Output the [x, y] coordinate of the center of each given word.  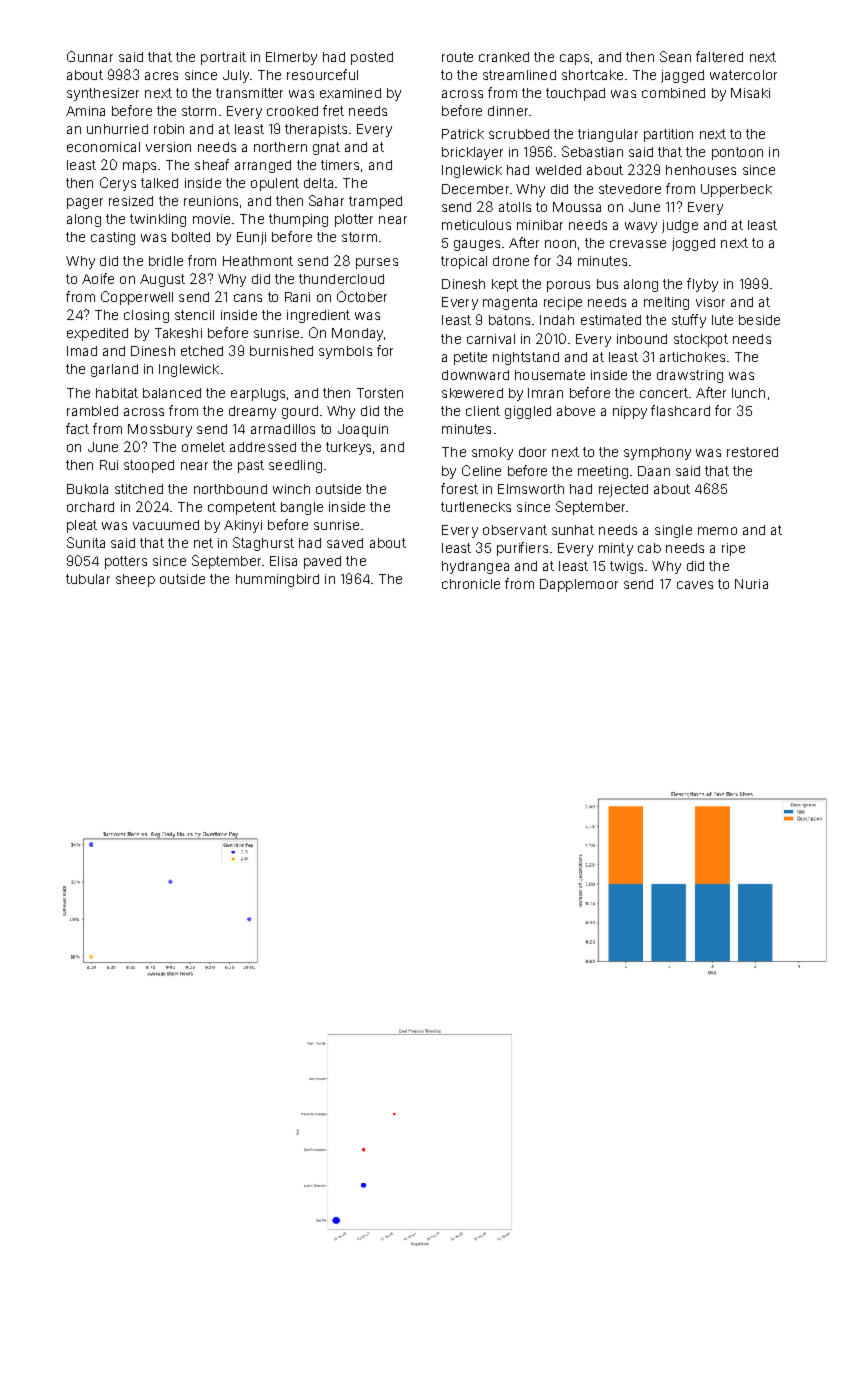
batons [509, 320]
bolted [191, 237]
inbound [642, 339]
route [457, 57]
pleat [82, 526]
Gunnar [90, 56]
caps [574, 59]
